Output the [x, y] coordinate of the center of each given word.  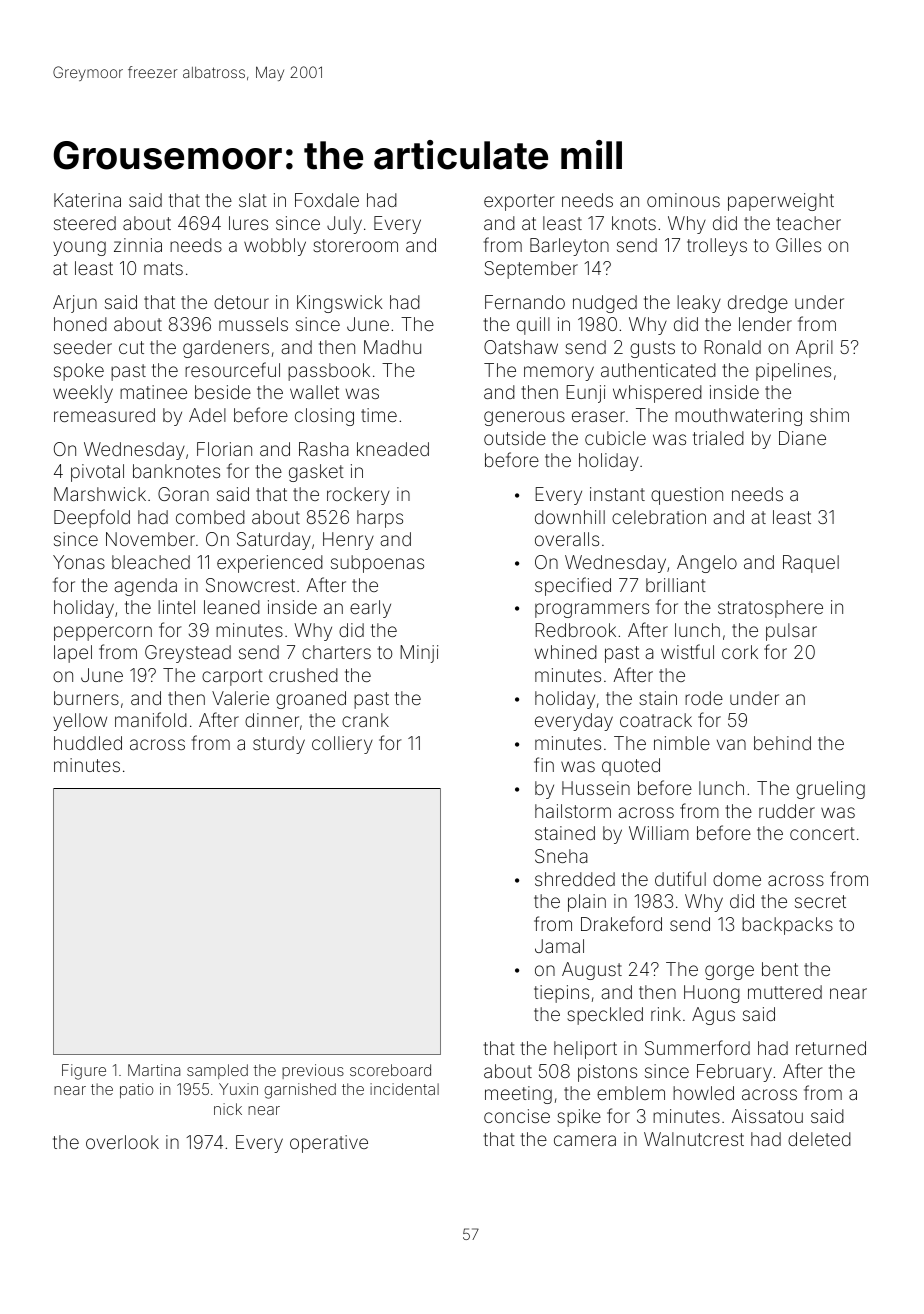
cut [131, 347]
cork [740, 652]
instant [617, 494]
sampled [217, 1071]
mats [163, 268]
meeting [518, 1095]
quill [533, 326]
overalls [567, 539]
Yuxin [238, 1089]
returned [831, 1048]
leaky [699, 304]
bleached [151, 562]
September [531, 270]
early [370, 609]
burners [86, 698]
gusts [652, 349]
